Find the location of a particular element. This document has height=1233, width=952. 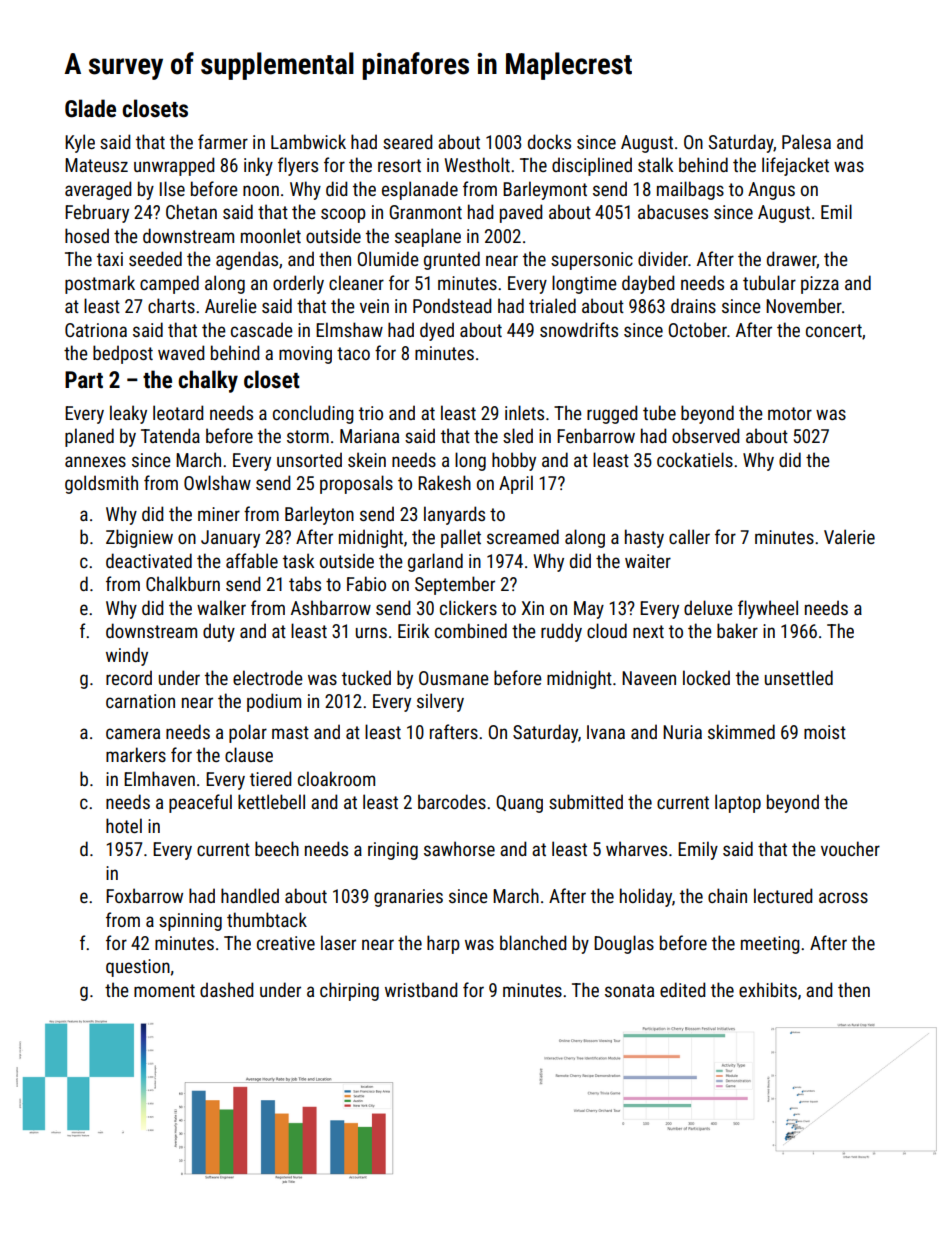

Glade is located at coordinates (90, 108).
